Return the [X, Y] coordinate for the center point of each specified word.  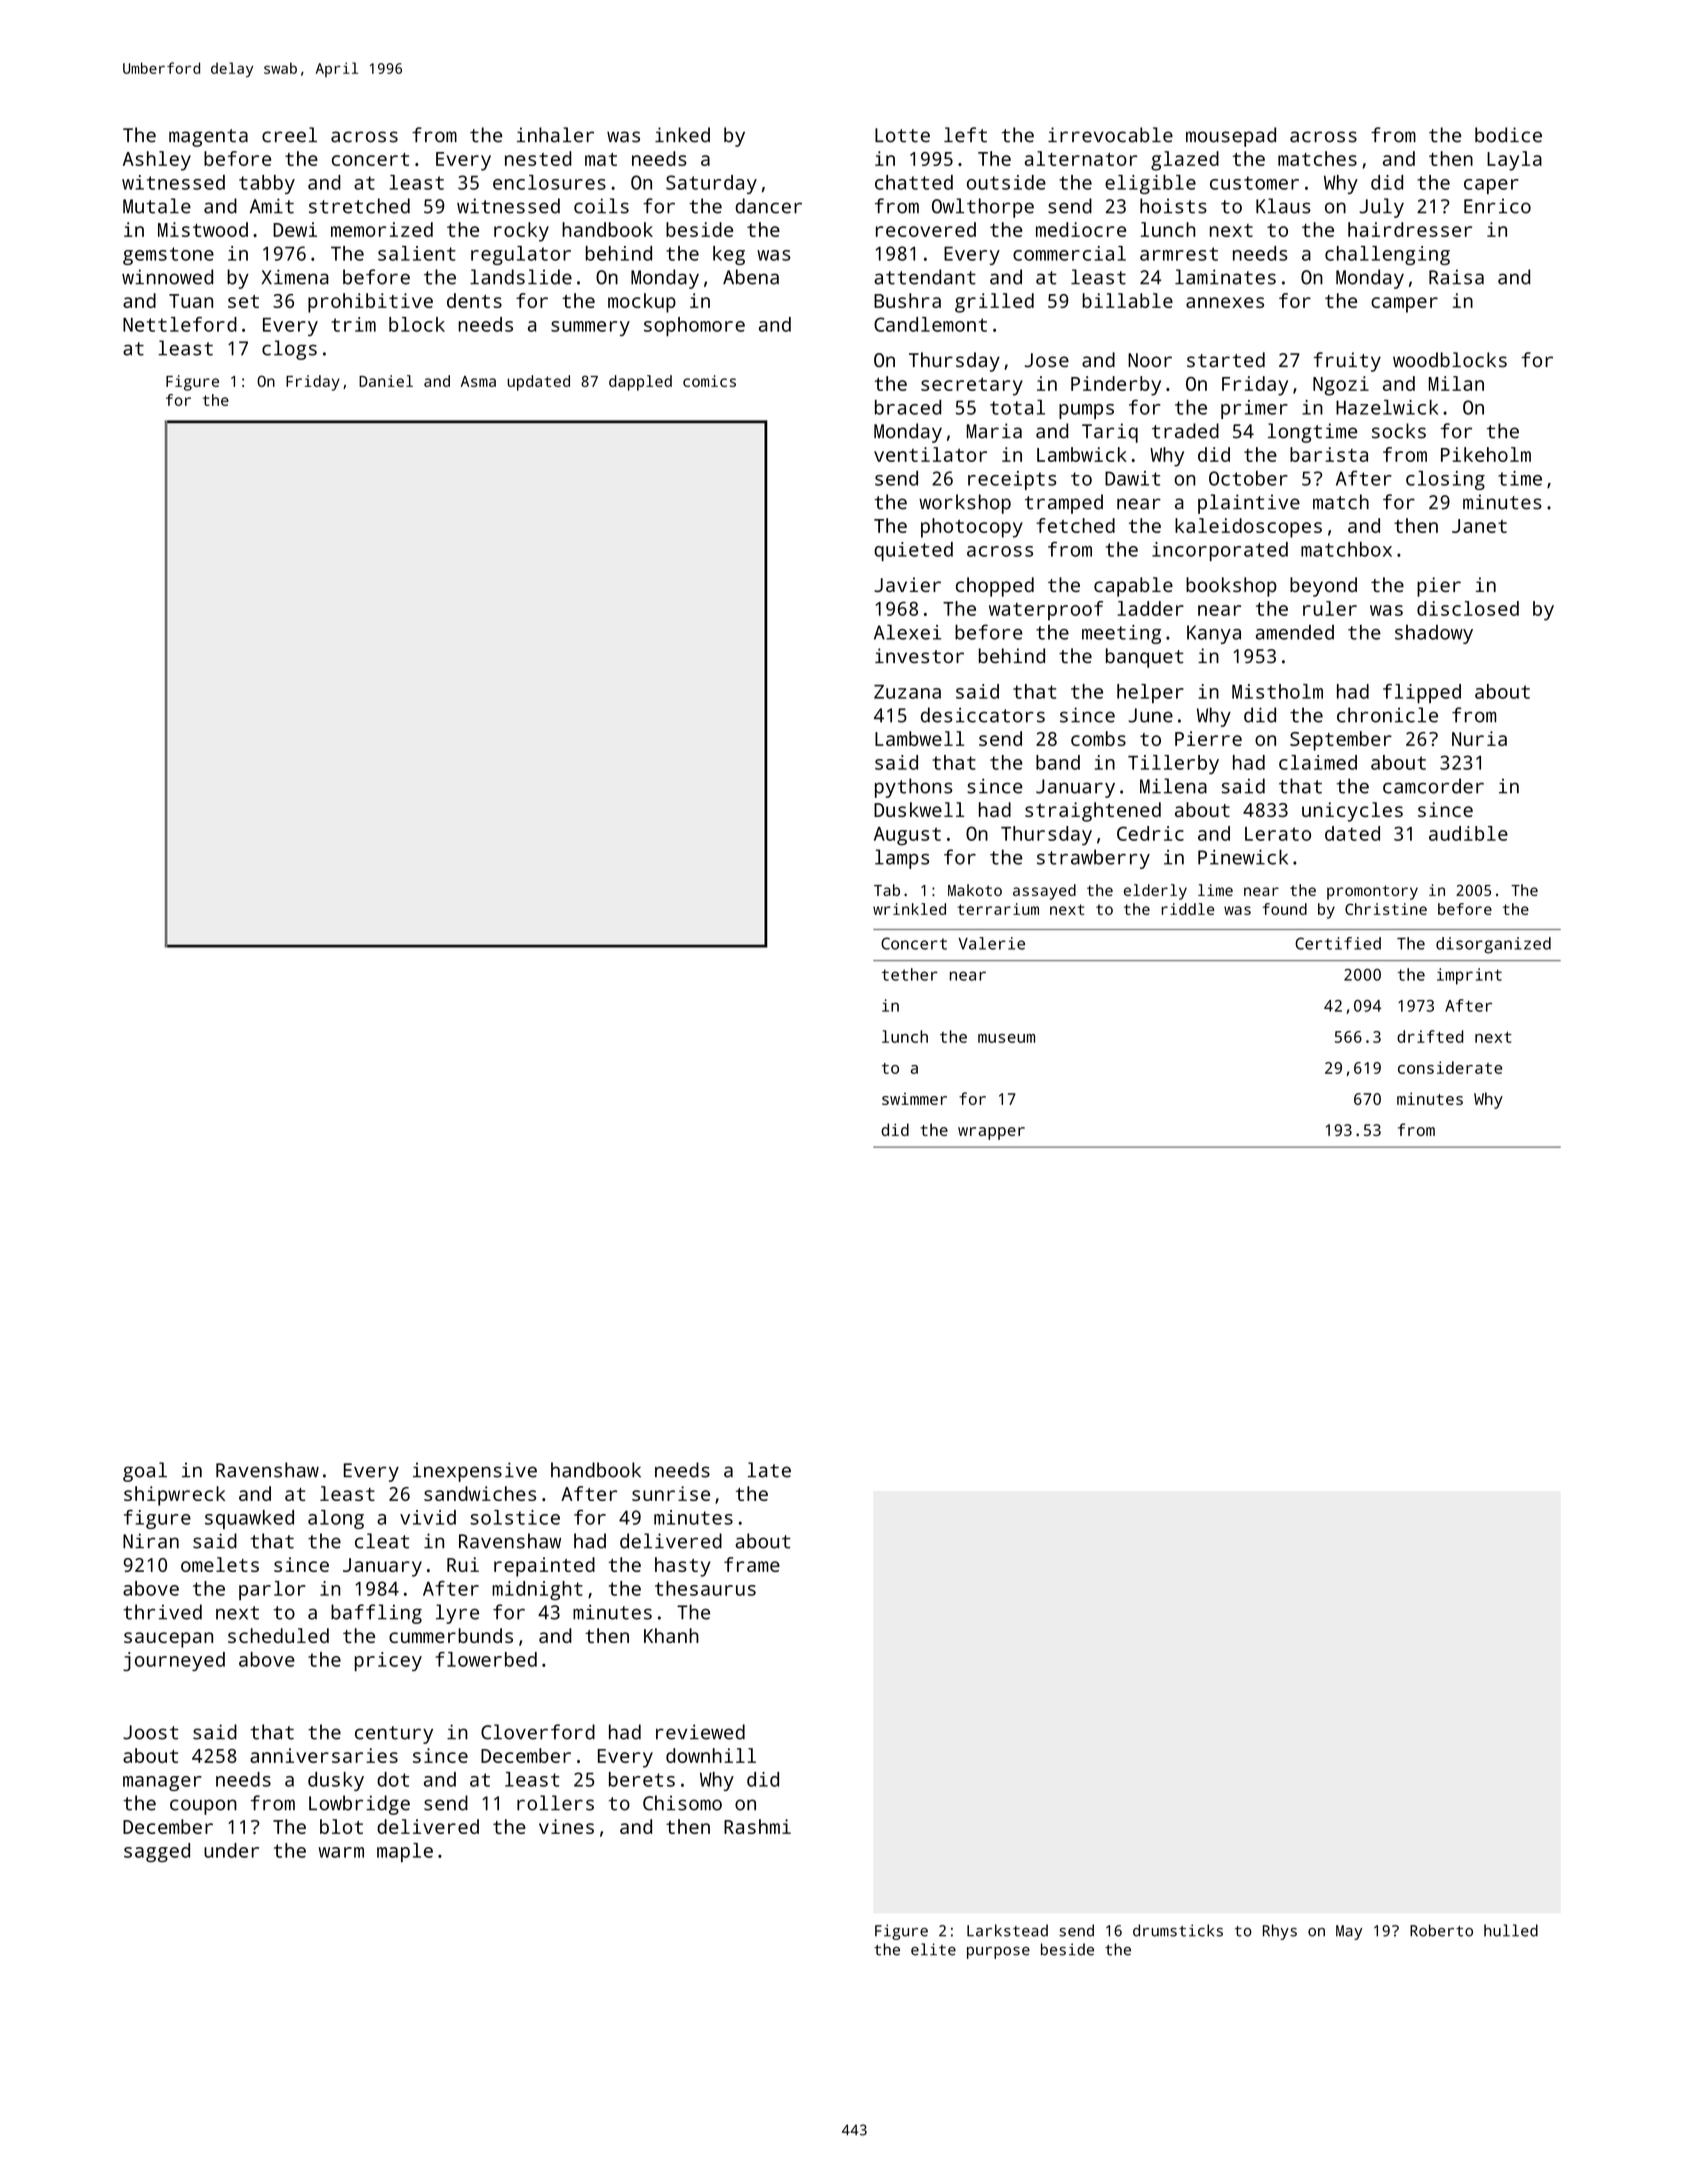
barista [1329, 454]
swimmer [914, 1099]
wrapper [991, 1133]
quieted [913, 551]
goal [145, 1472]
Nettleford [180, 324]
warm [341, 1852]
